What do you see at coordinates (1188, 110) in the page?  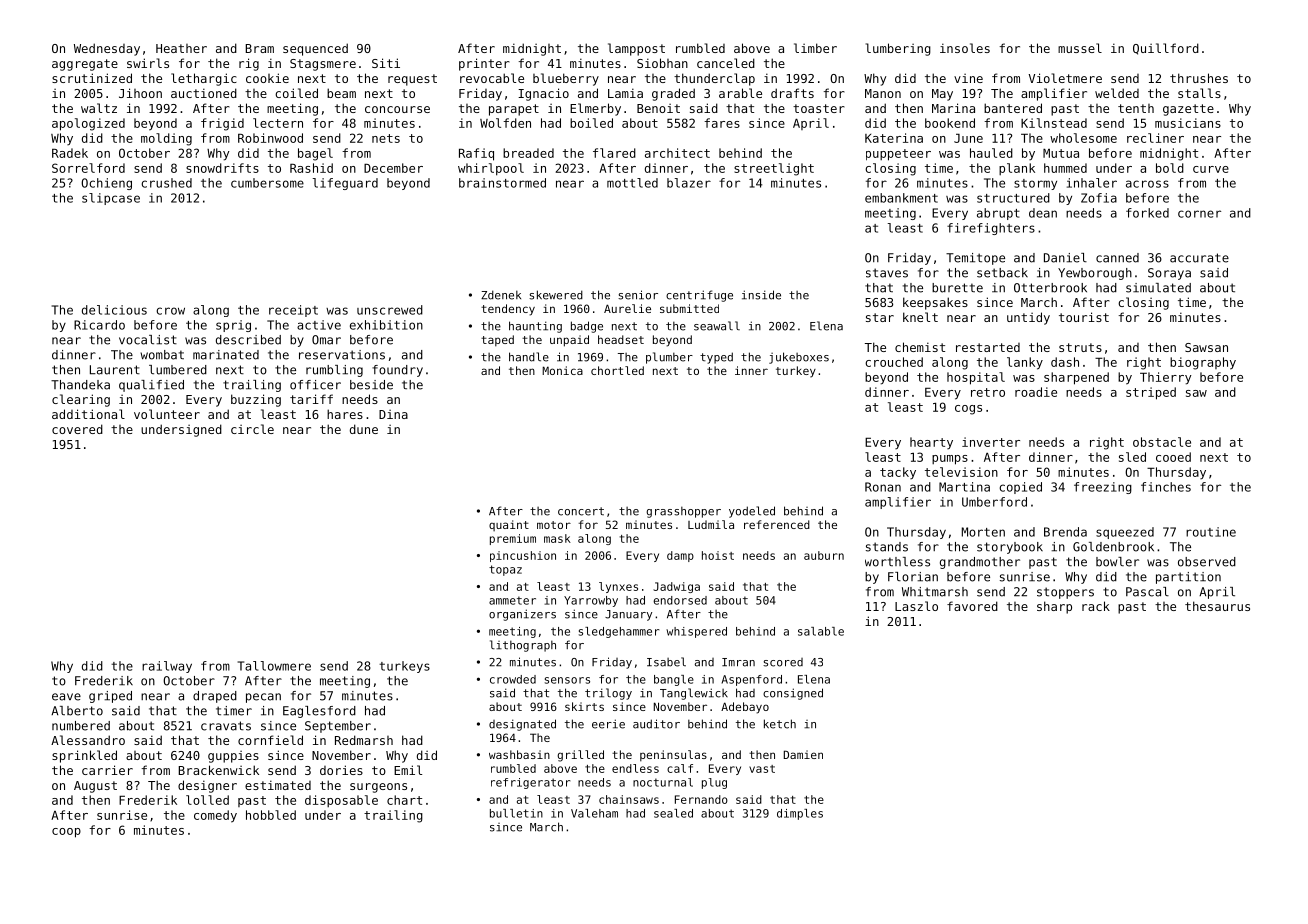 I see `gazette` at bounding box center [1188, 110].
